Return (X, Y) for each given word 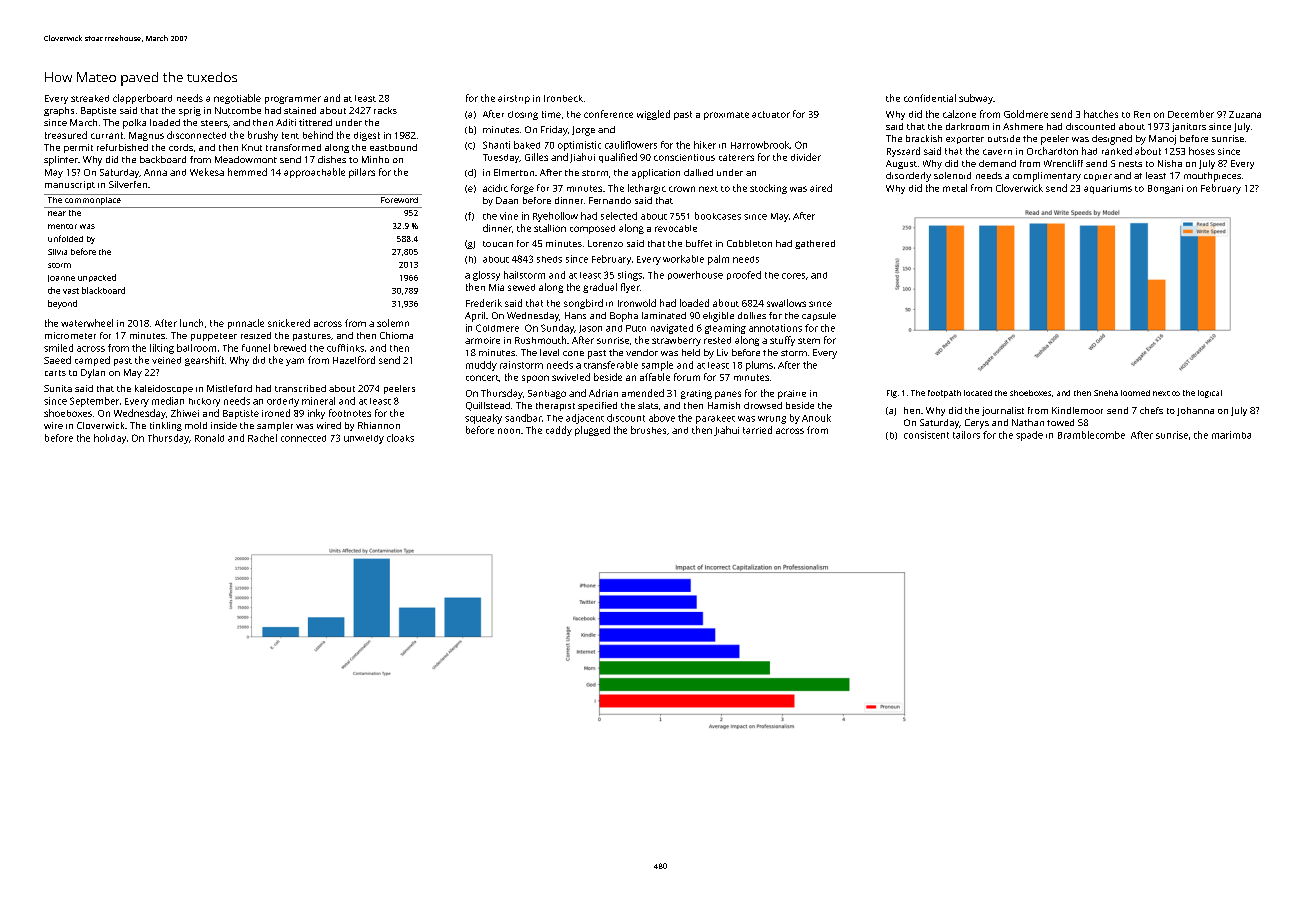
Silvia (57, 252)
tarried (757, 430)
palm (718, 260)
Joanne (61, 278)
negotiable (237, 99)
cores (793, 276)
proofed (744, 275)
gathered (815, 244)
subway (976, 99)
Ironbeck (563, 98)
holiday (110, 439)
